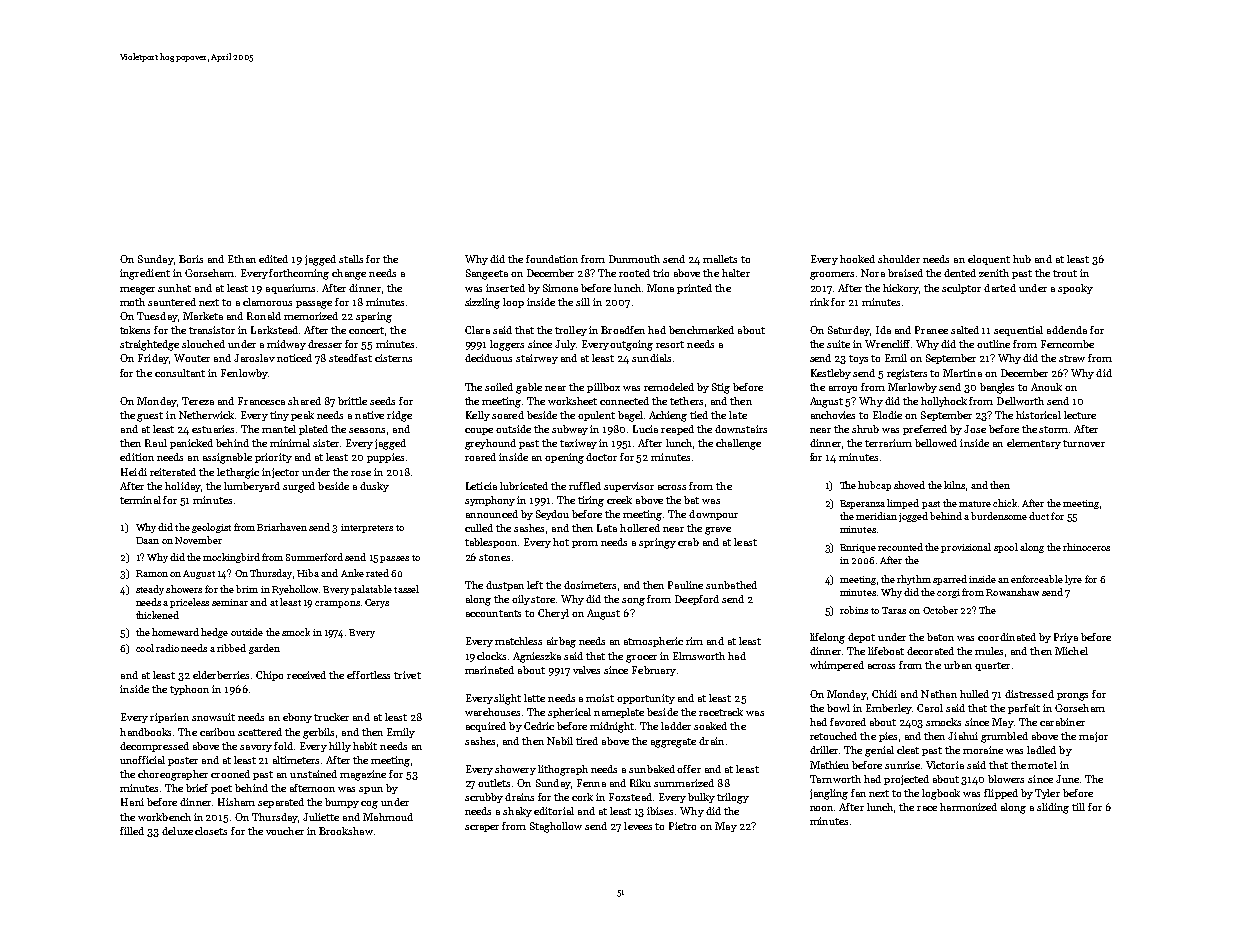  Describe the element at coordinates (191, 259) in the screenshot. I see `Boris` at that location.
